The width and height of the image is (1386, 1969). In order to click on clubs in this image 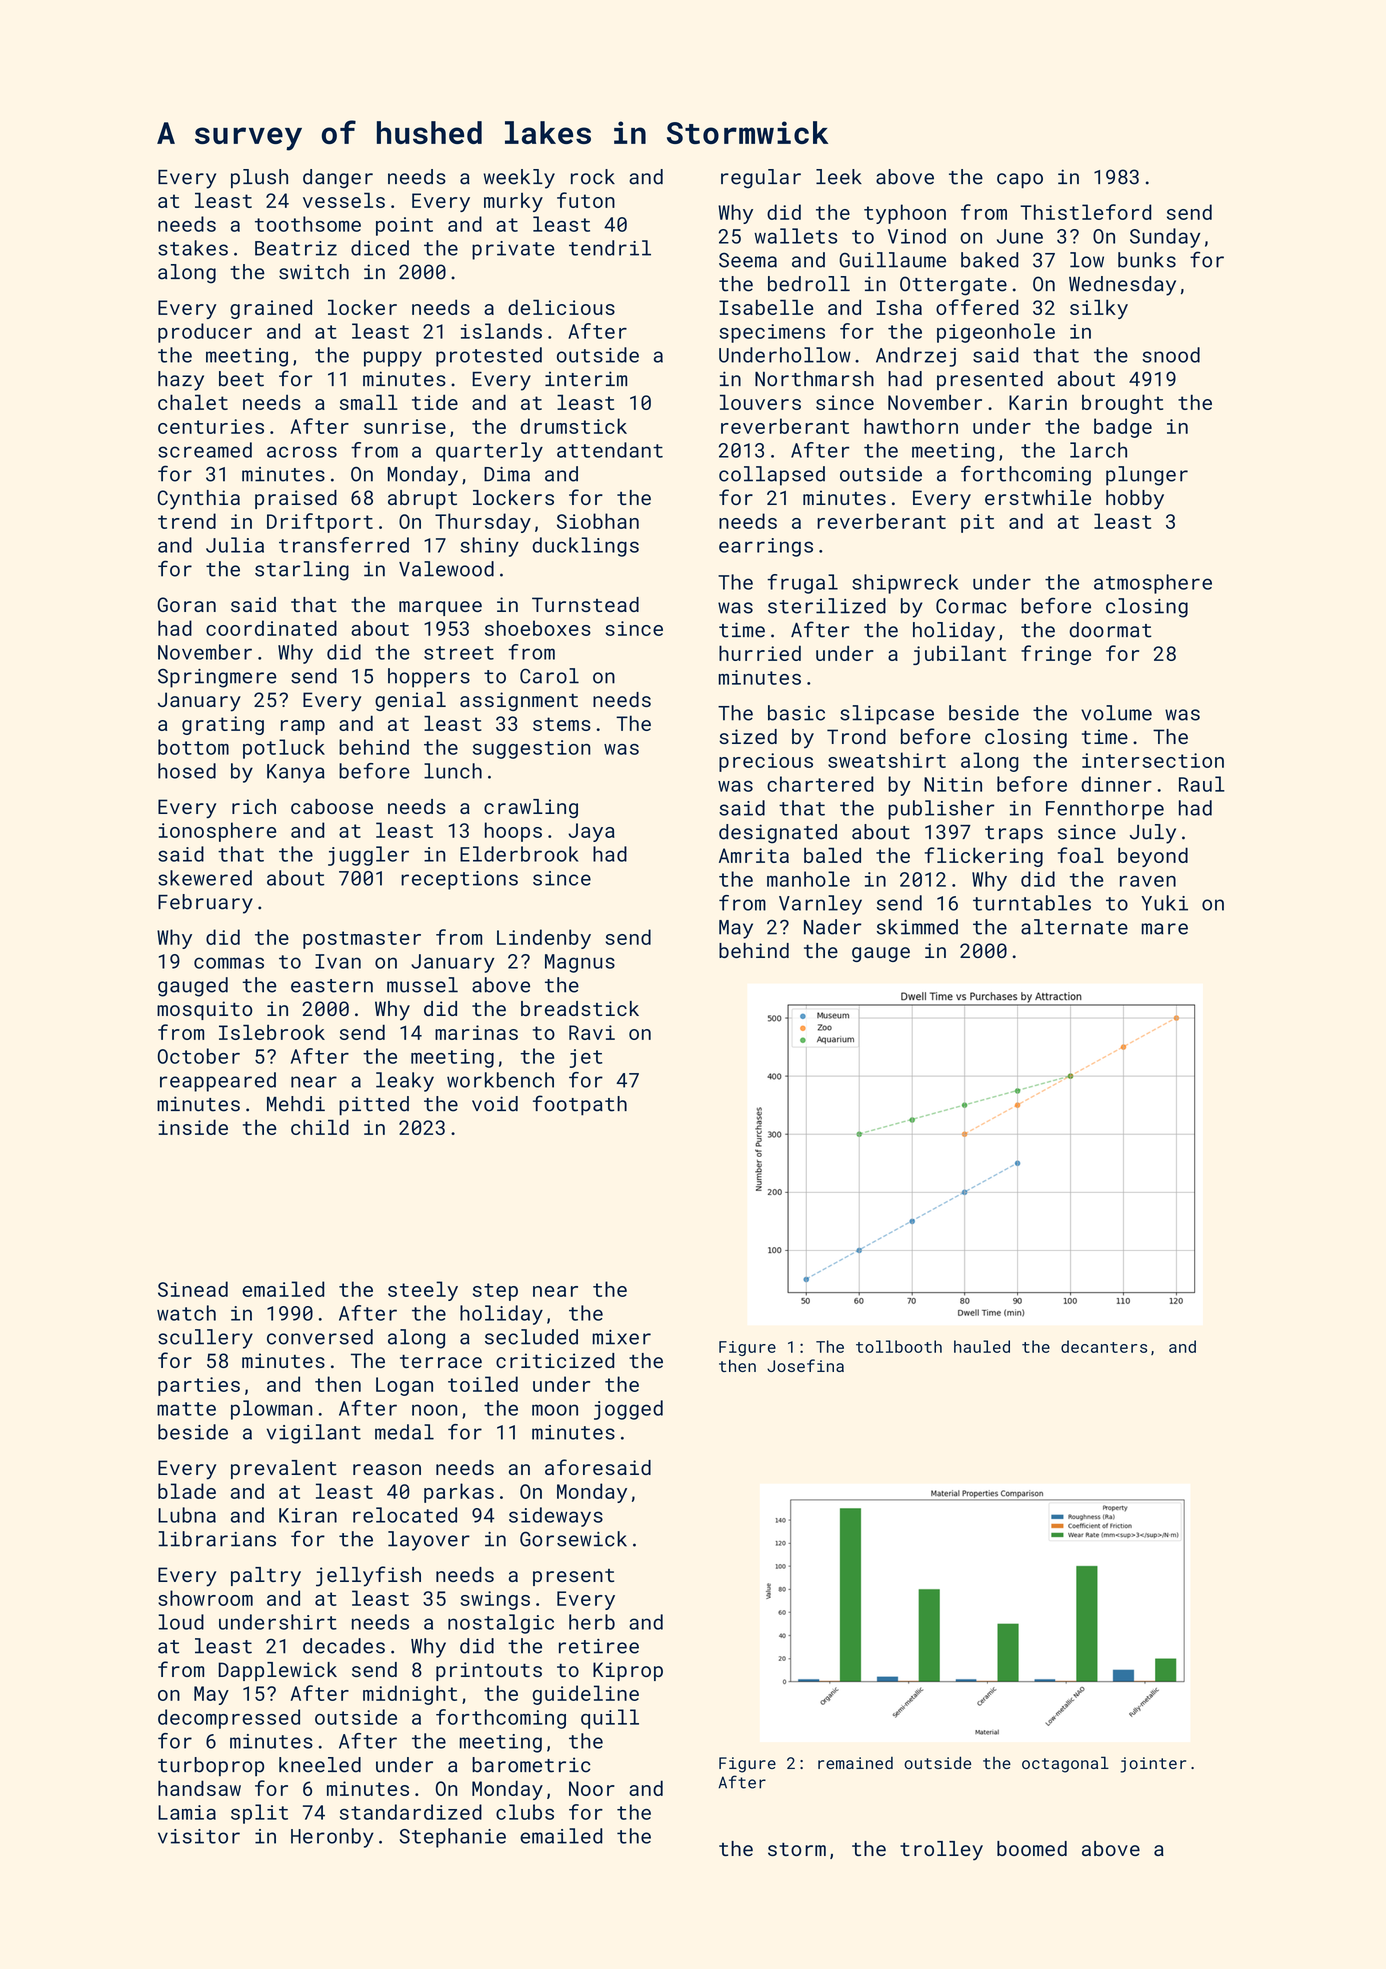, I will do `click(525, 1812)`.
